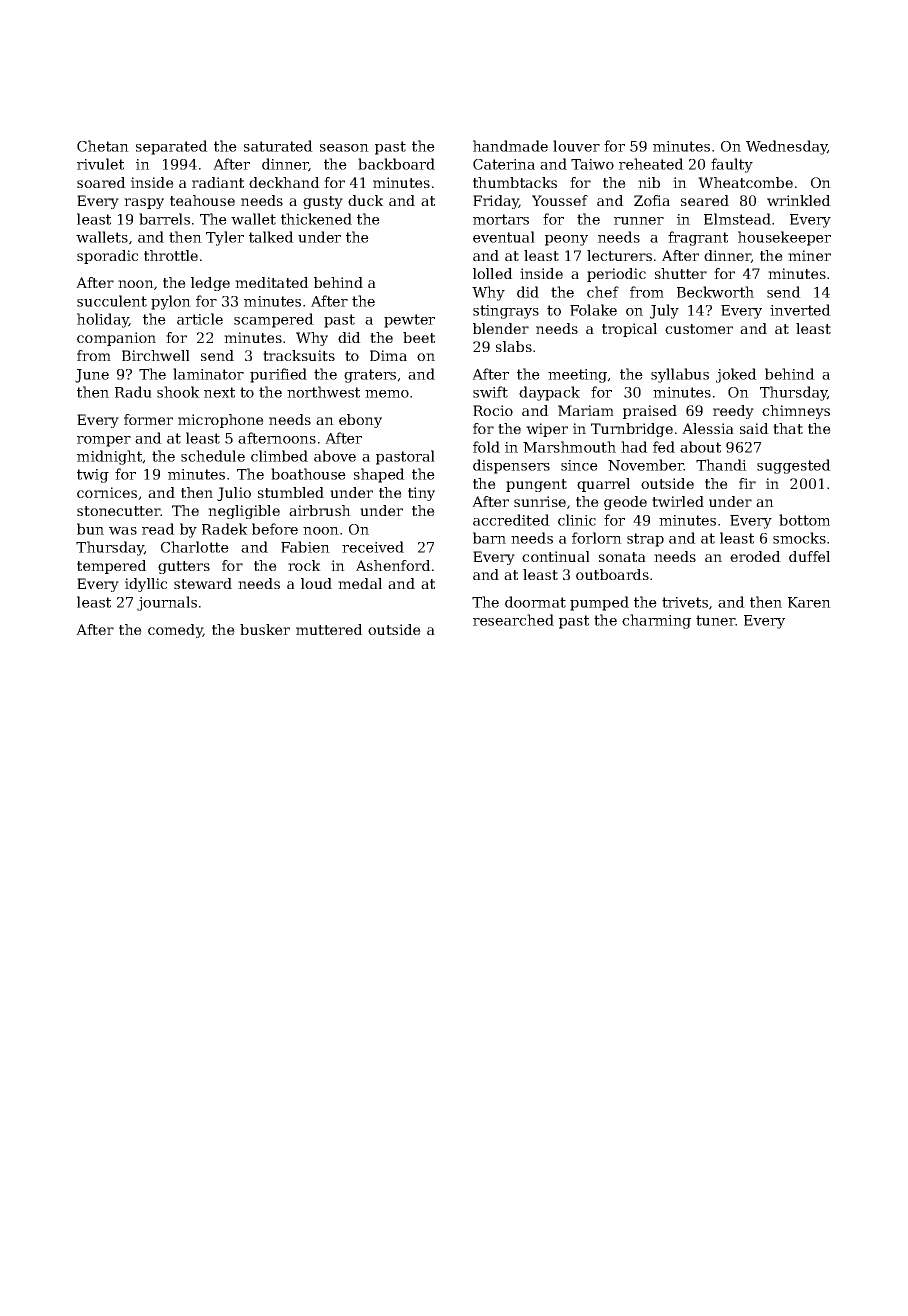 The width and height of the screenshot is (908, 1316). Describe the element at coordinates (272, 282) in the screenshot. I see `meditated` at that location.
